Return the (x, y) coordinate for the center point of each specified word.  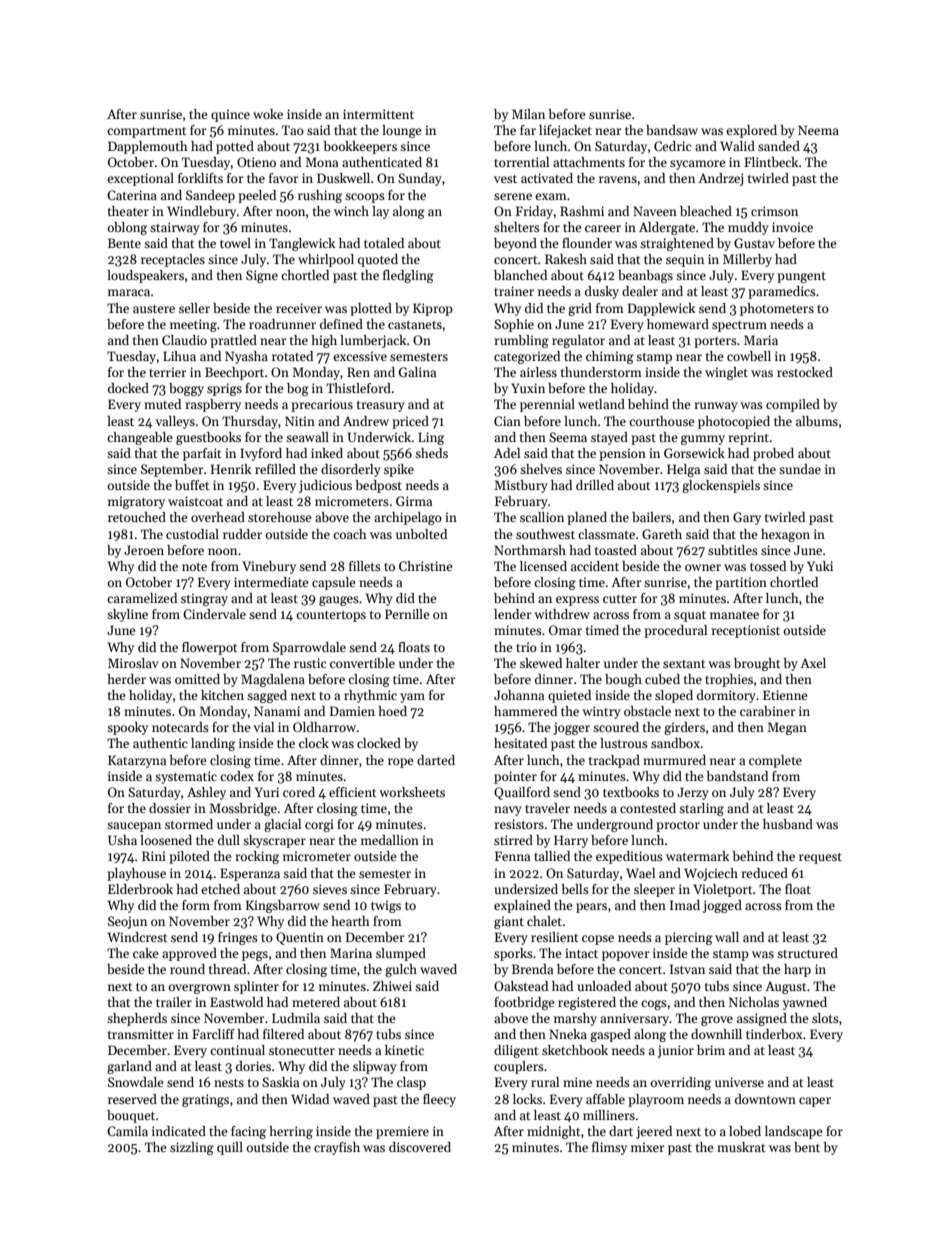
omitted (197, 679)
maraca (129, 292)
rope (401, 763)
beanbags (645, 276)
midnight (554, 1132)
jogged (722, 906)
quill (230, 1148)
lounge (402, 131)
